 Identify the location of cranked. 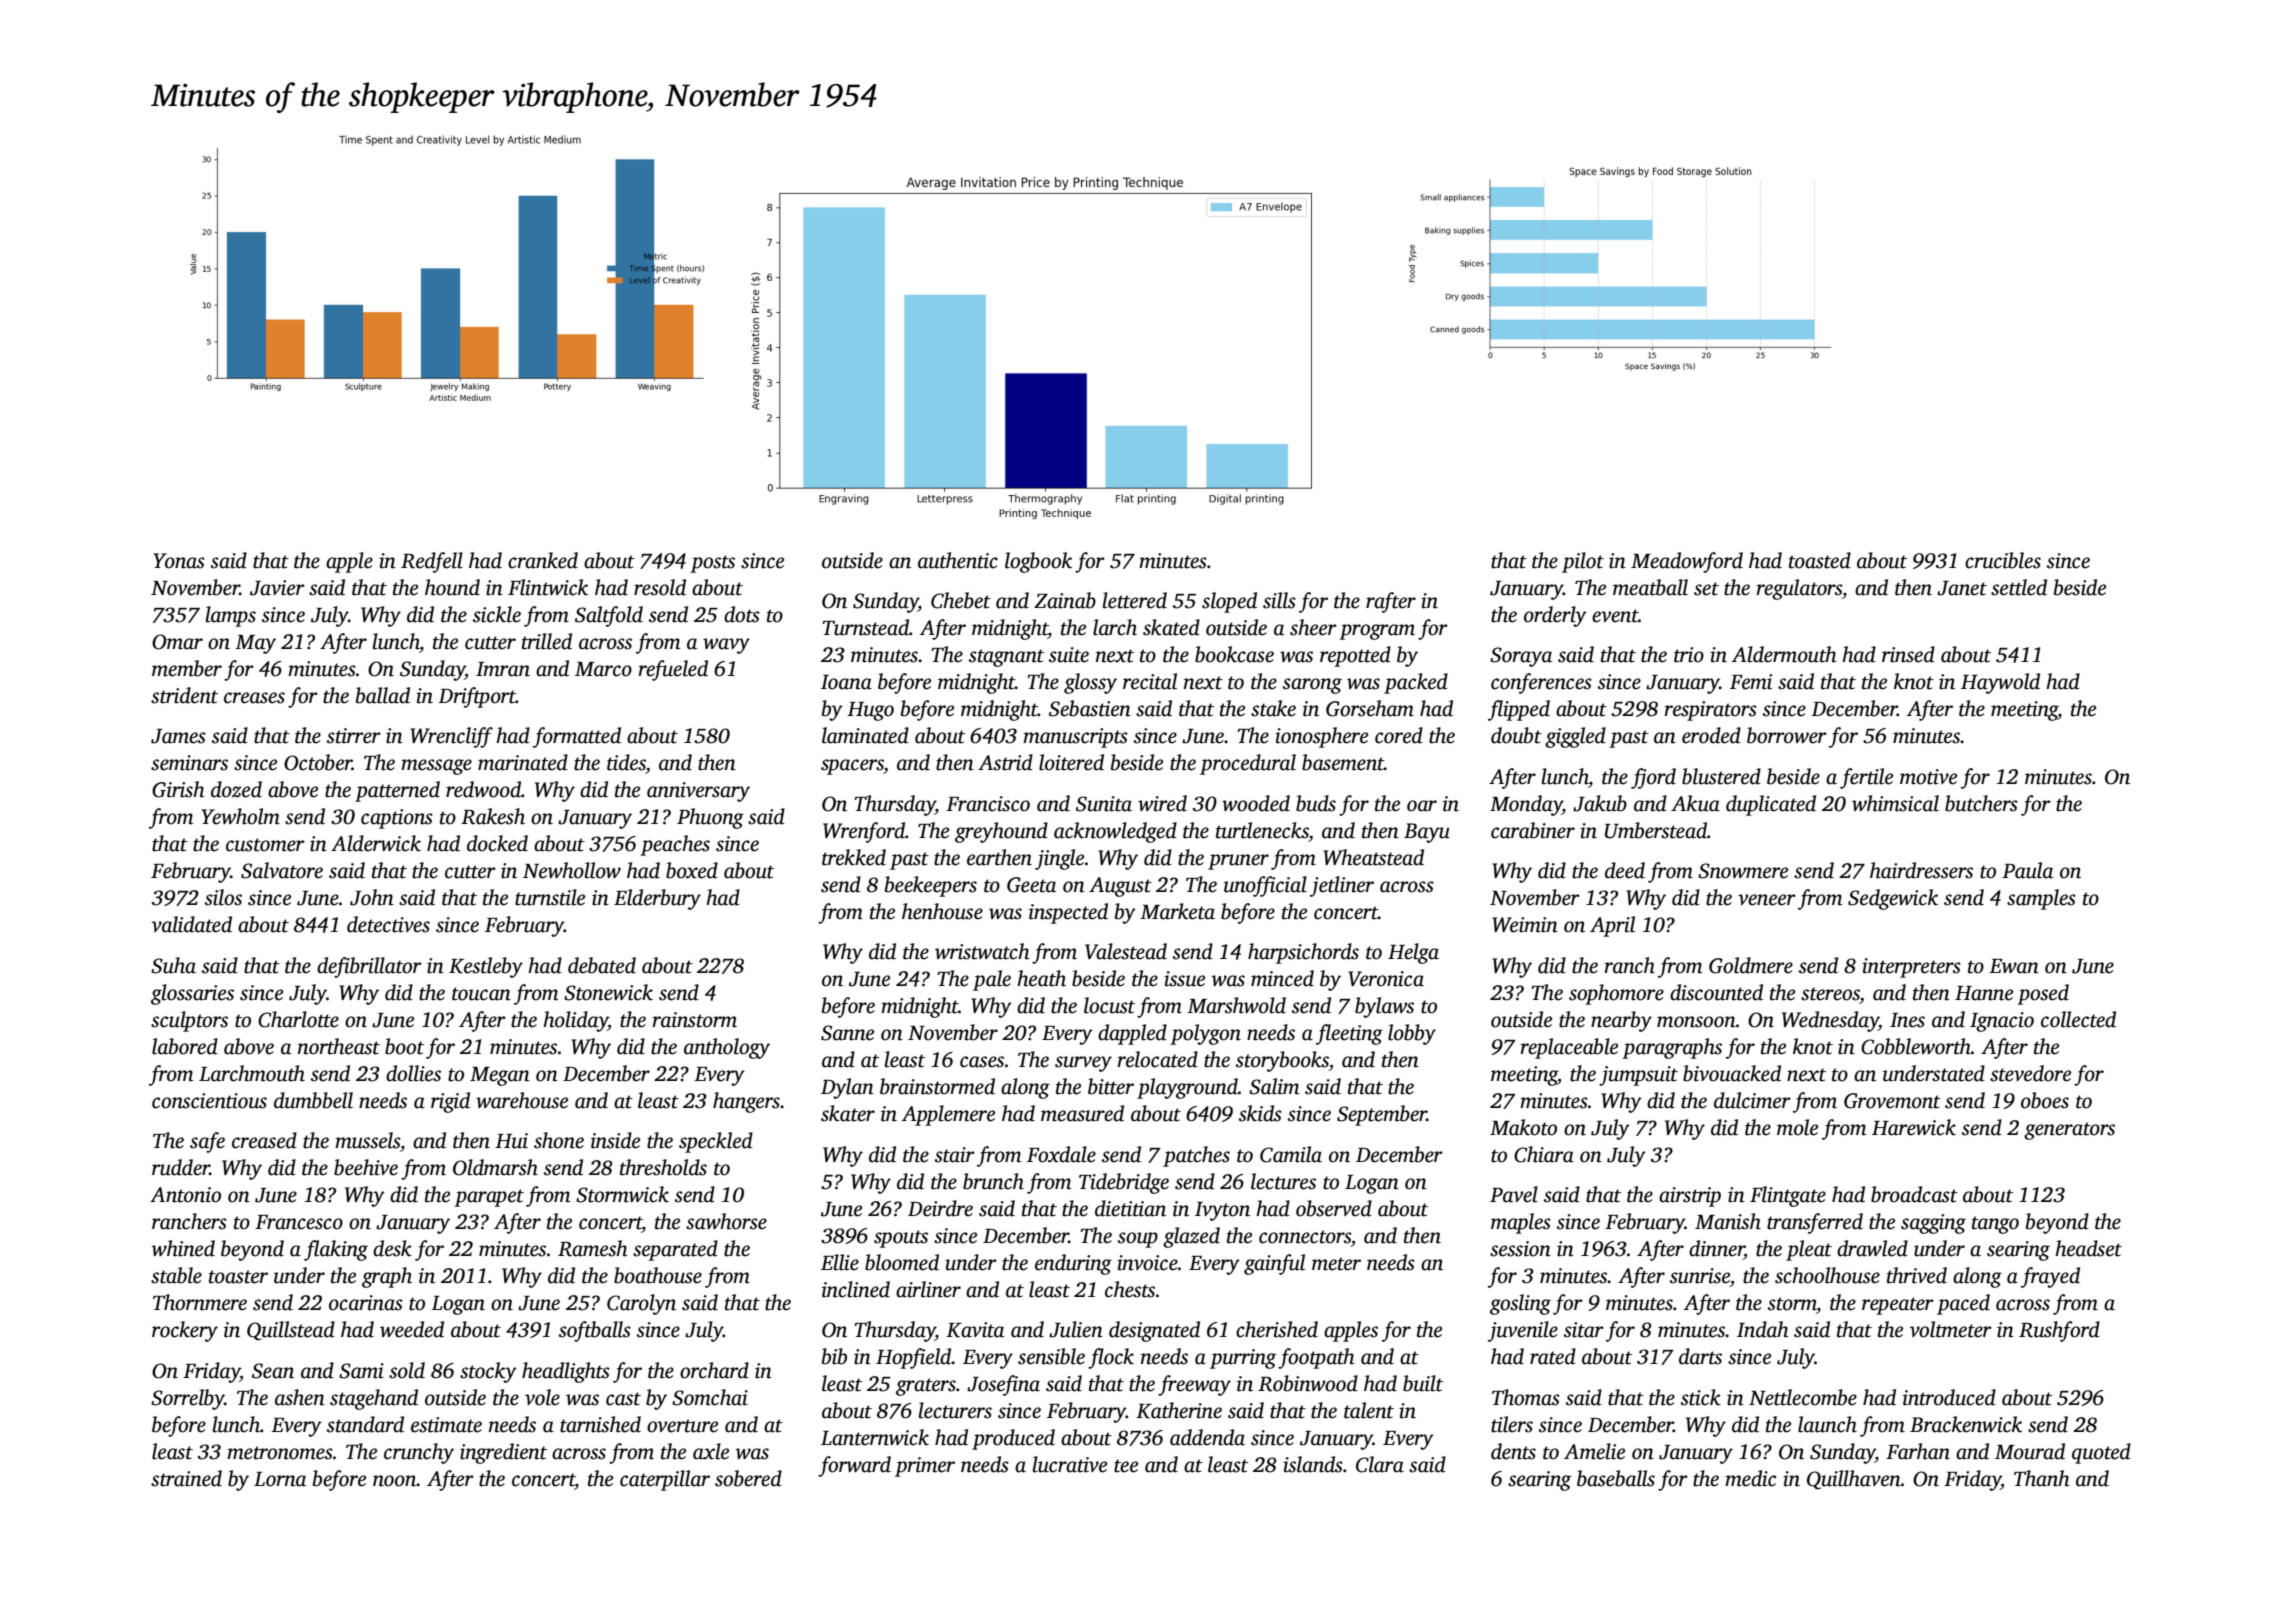
(543, 560).
